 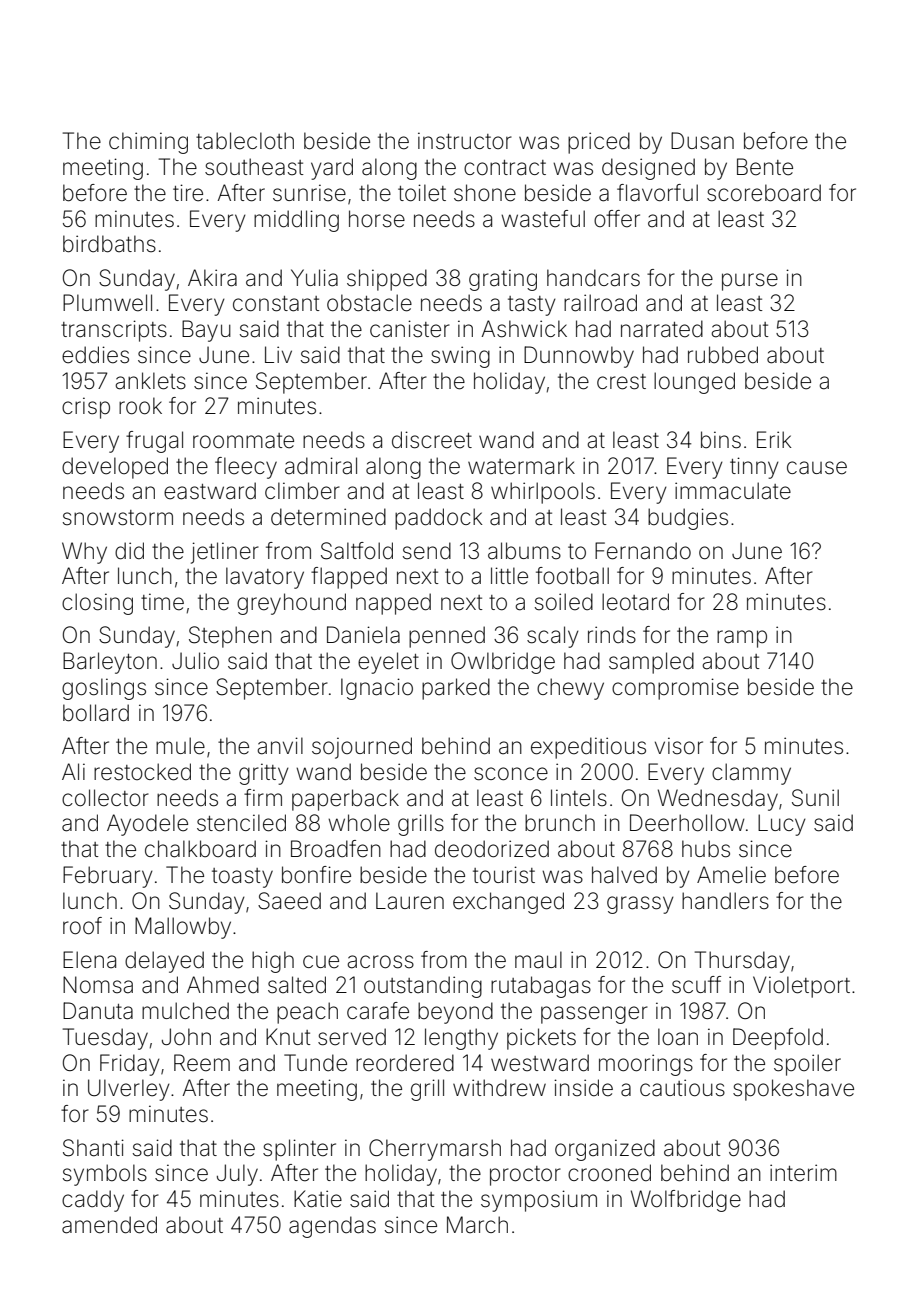 What do you see at coordinates (423, 987) in the document?
I see `outstanding` at bounding box center [423, 987].
